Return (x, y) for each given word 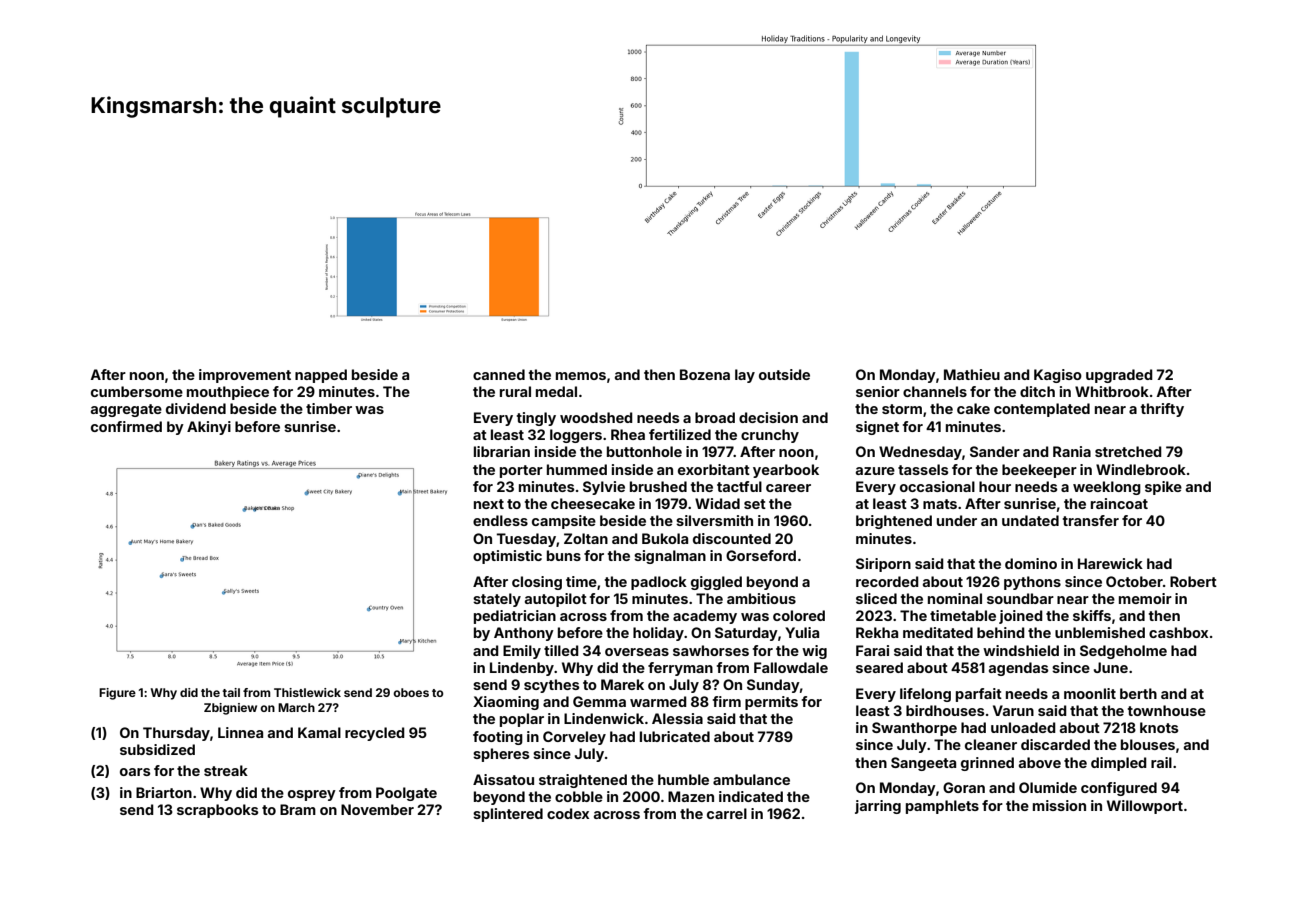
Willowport (1145, 807)
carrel (727, 813)
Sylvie (604, 488)
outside (784, 374)
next (489, 504)
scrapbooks (218, 811)
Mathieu (972, 374)
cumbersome (137, 391)
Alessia (677, 718)
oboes (411, 692)
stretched (1128, 451)
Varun (1013, 710)
